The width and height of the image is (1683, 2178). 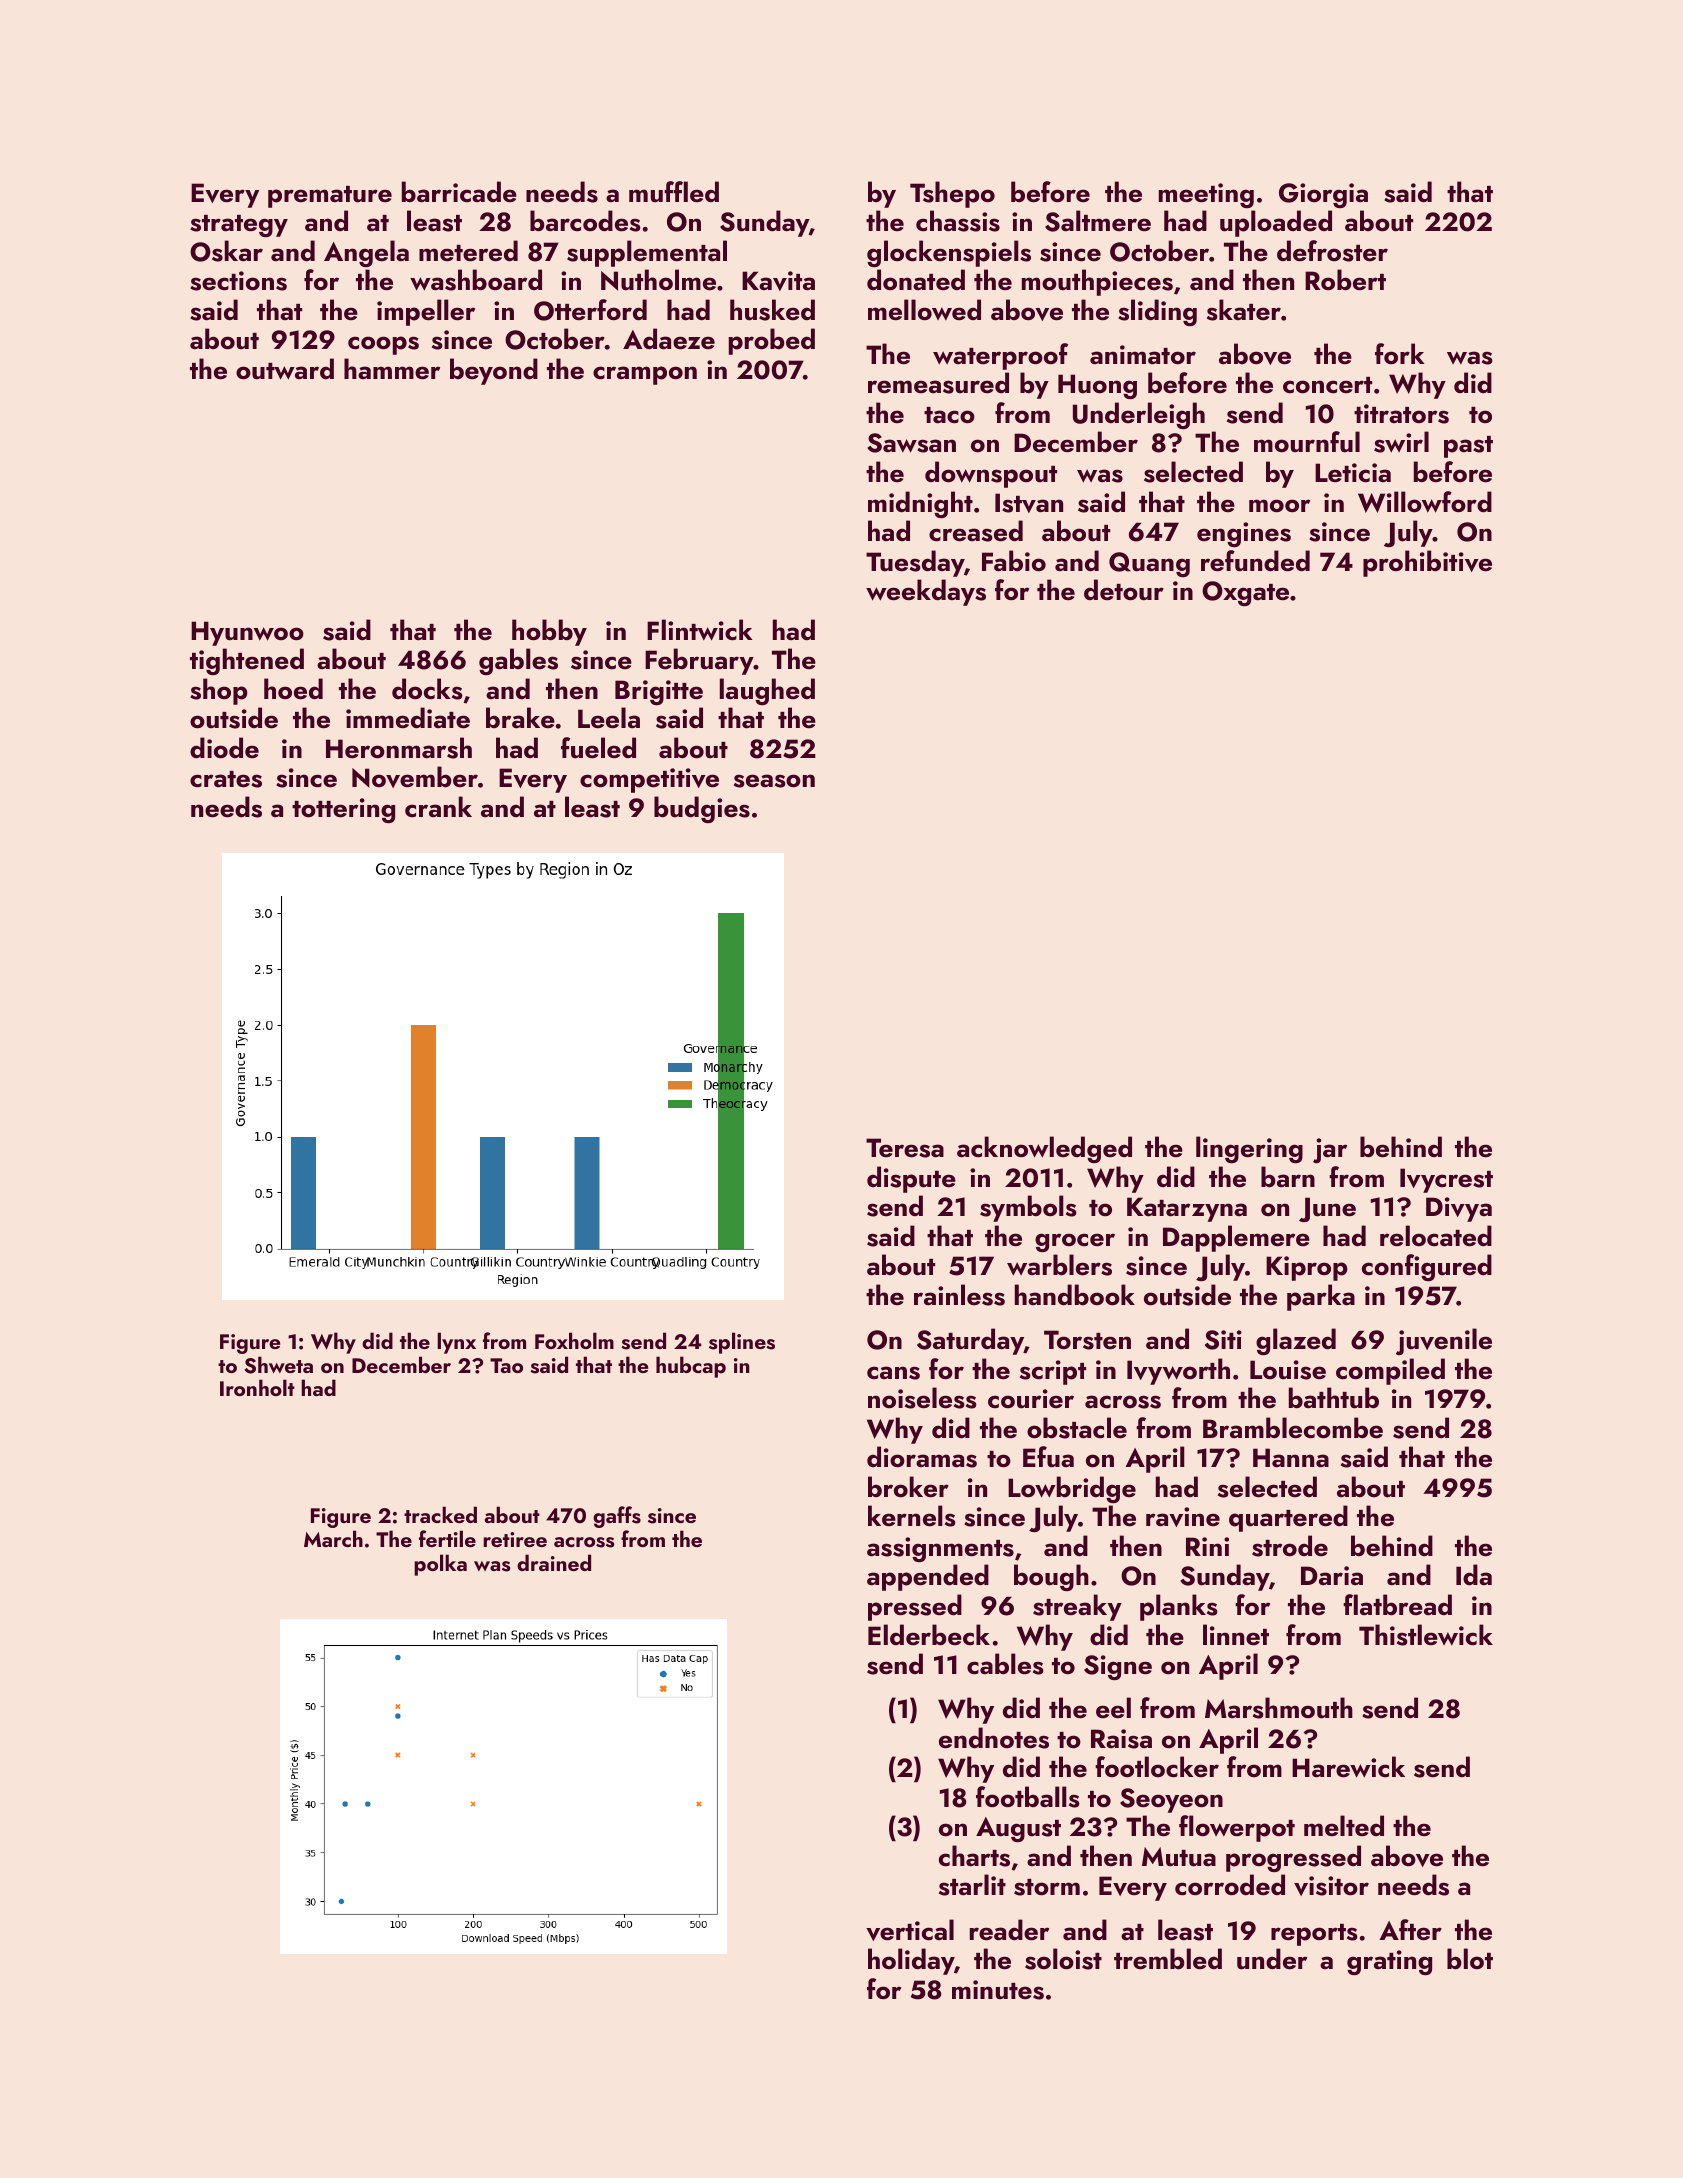 What do you see at coordinates (772, 341) in the image?
I see `probed` at bounding box center [772, 341].
